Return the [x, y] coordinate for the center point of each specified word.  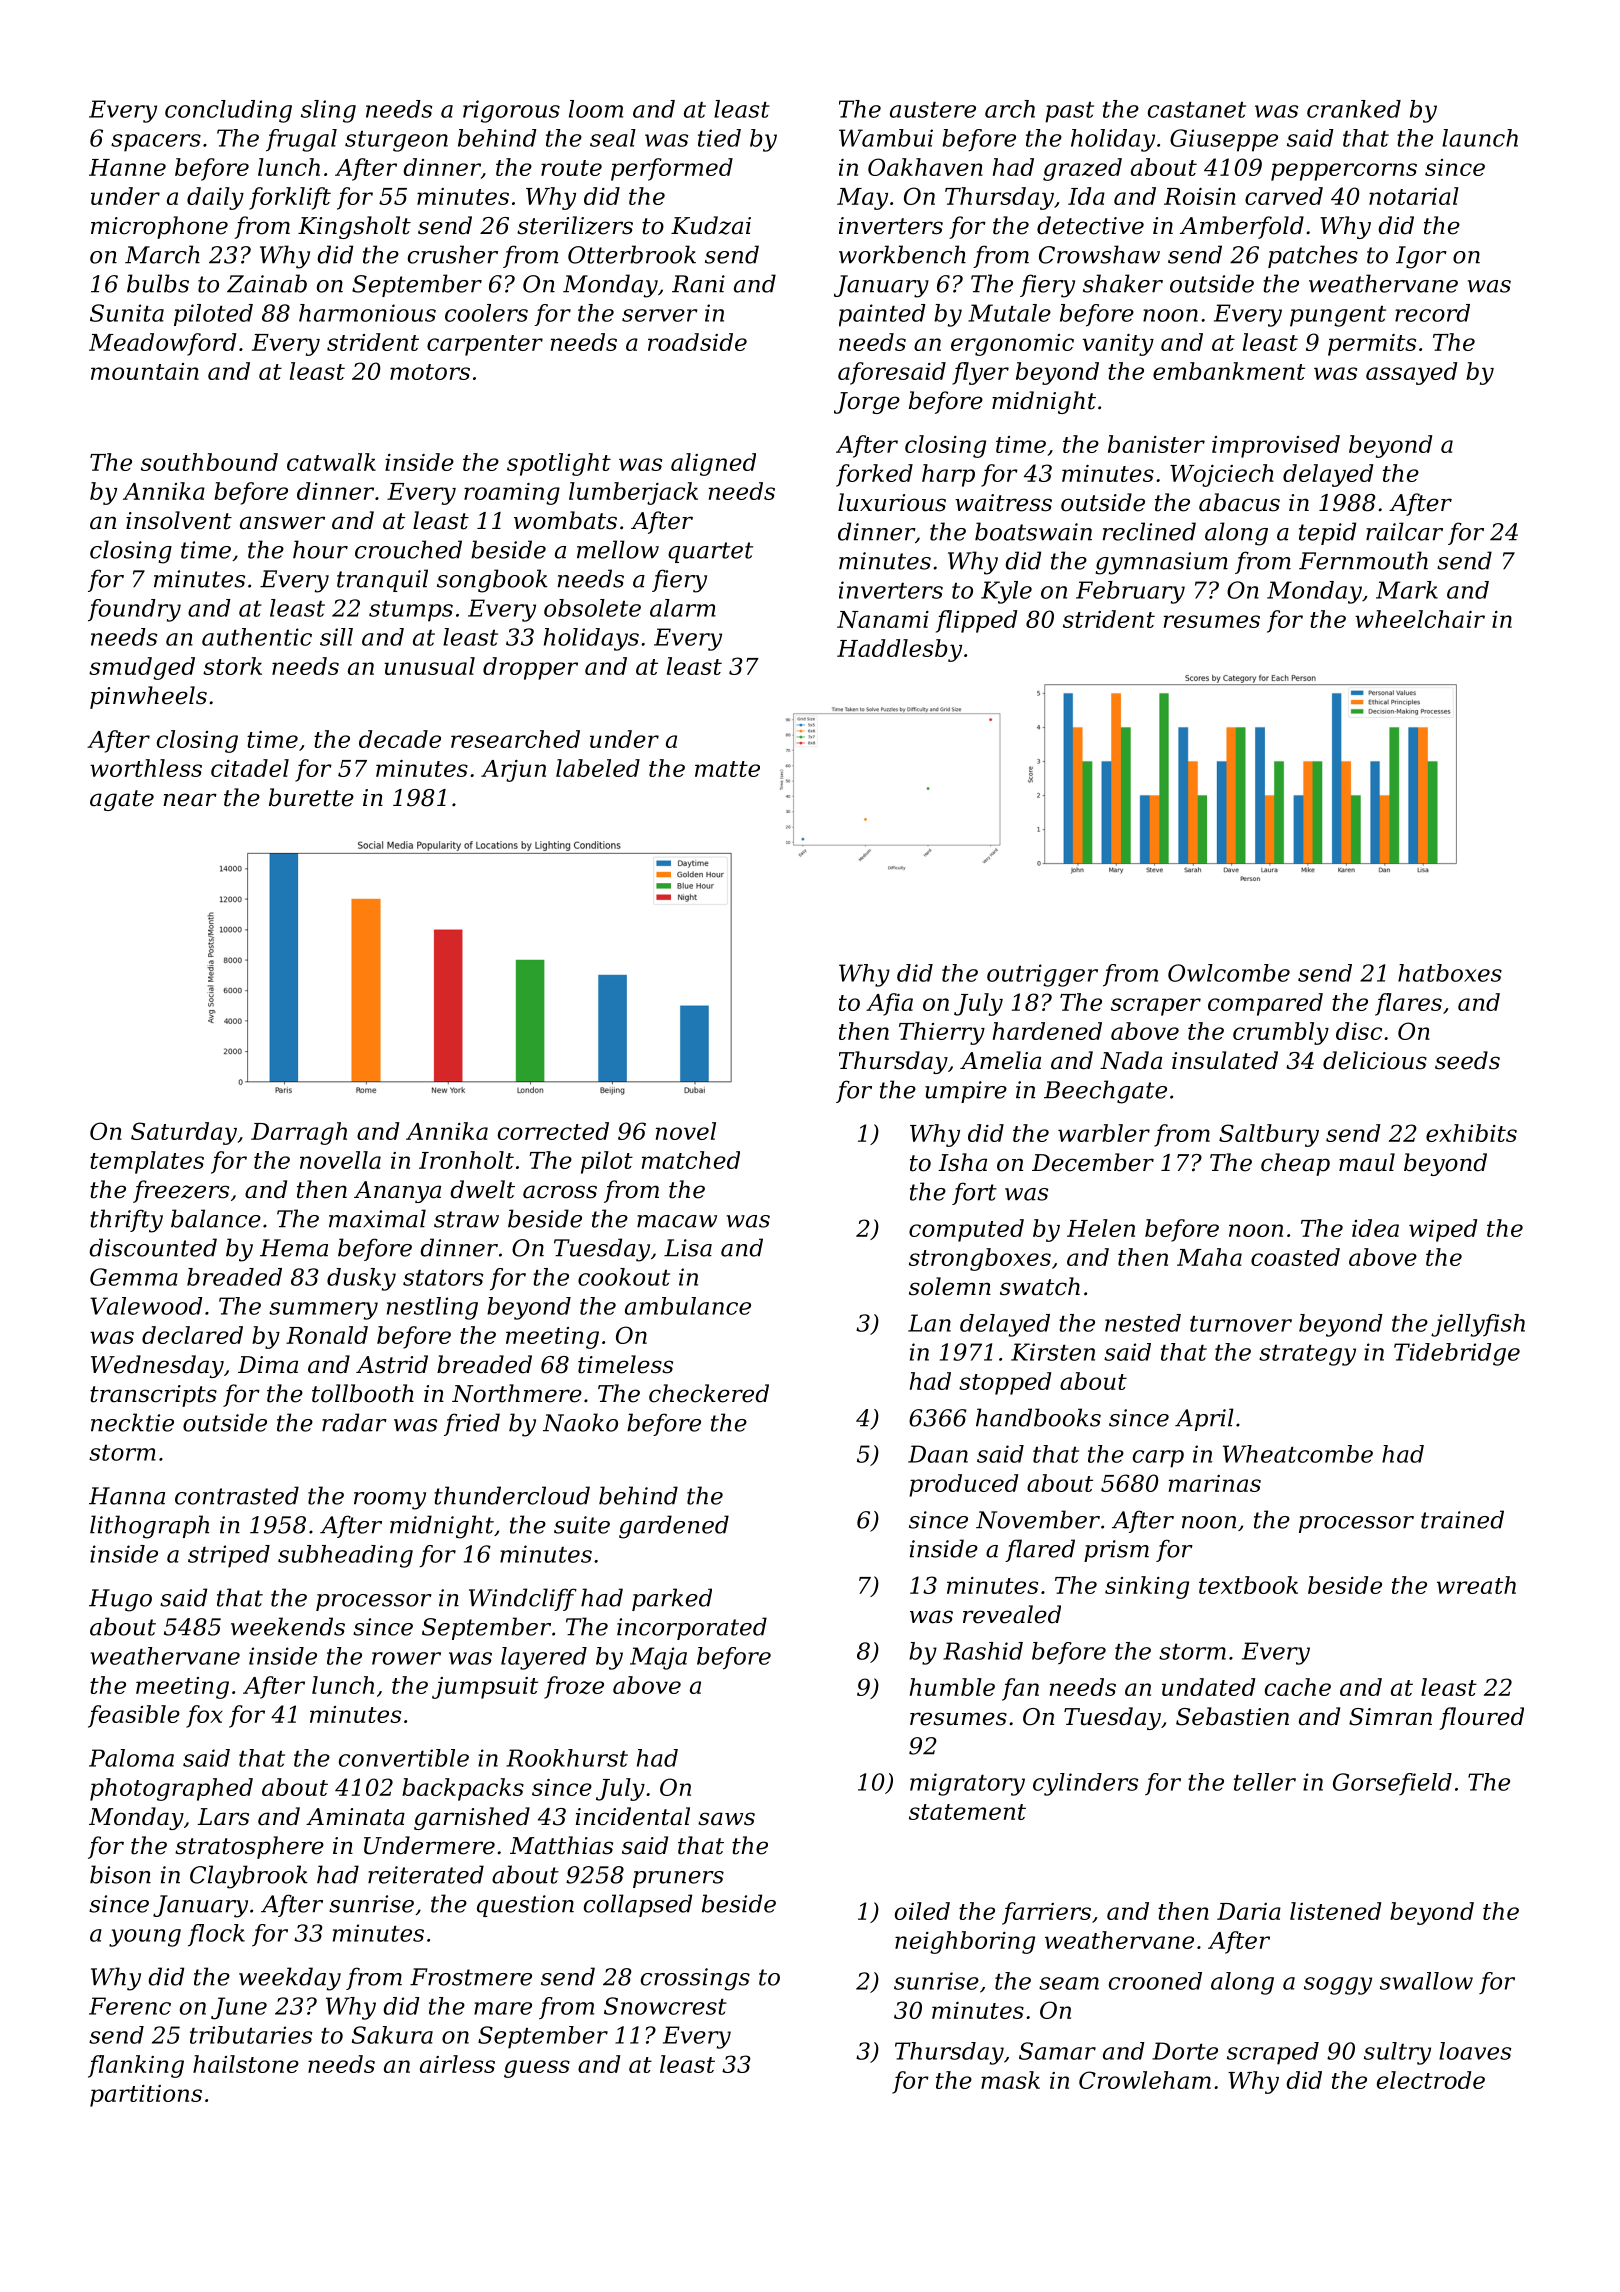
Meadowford [162, 344]
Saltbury [1269, 1135]
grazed [1082, 169]
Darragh [299, 1133]
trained [1462, 1519]
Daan [938, 1454]
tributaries [251, 2035]
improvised [1276, 446]
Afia [889, 1004]
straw [466, 1219]
